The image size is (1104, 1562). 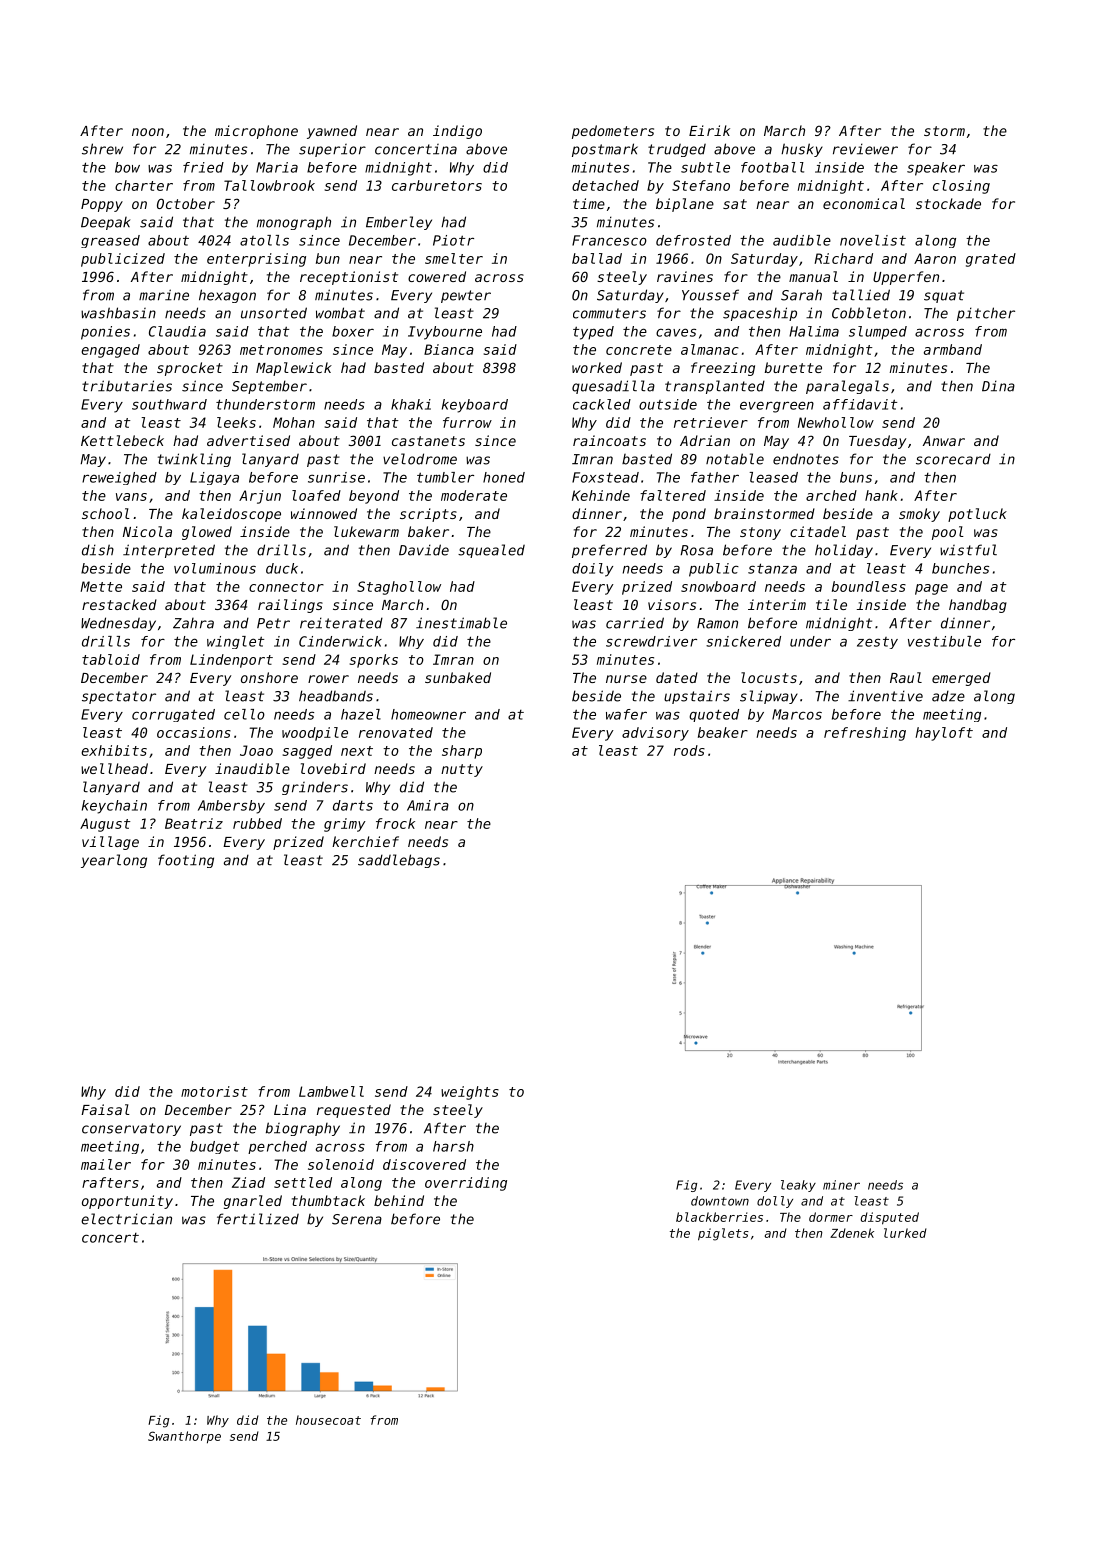 What do you see at coordinates (114, 861) in the screenshot?
I see `yearlong` at bounding box center [114, 861].
